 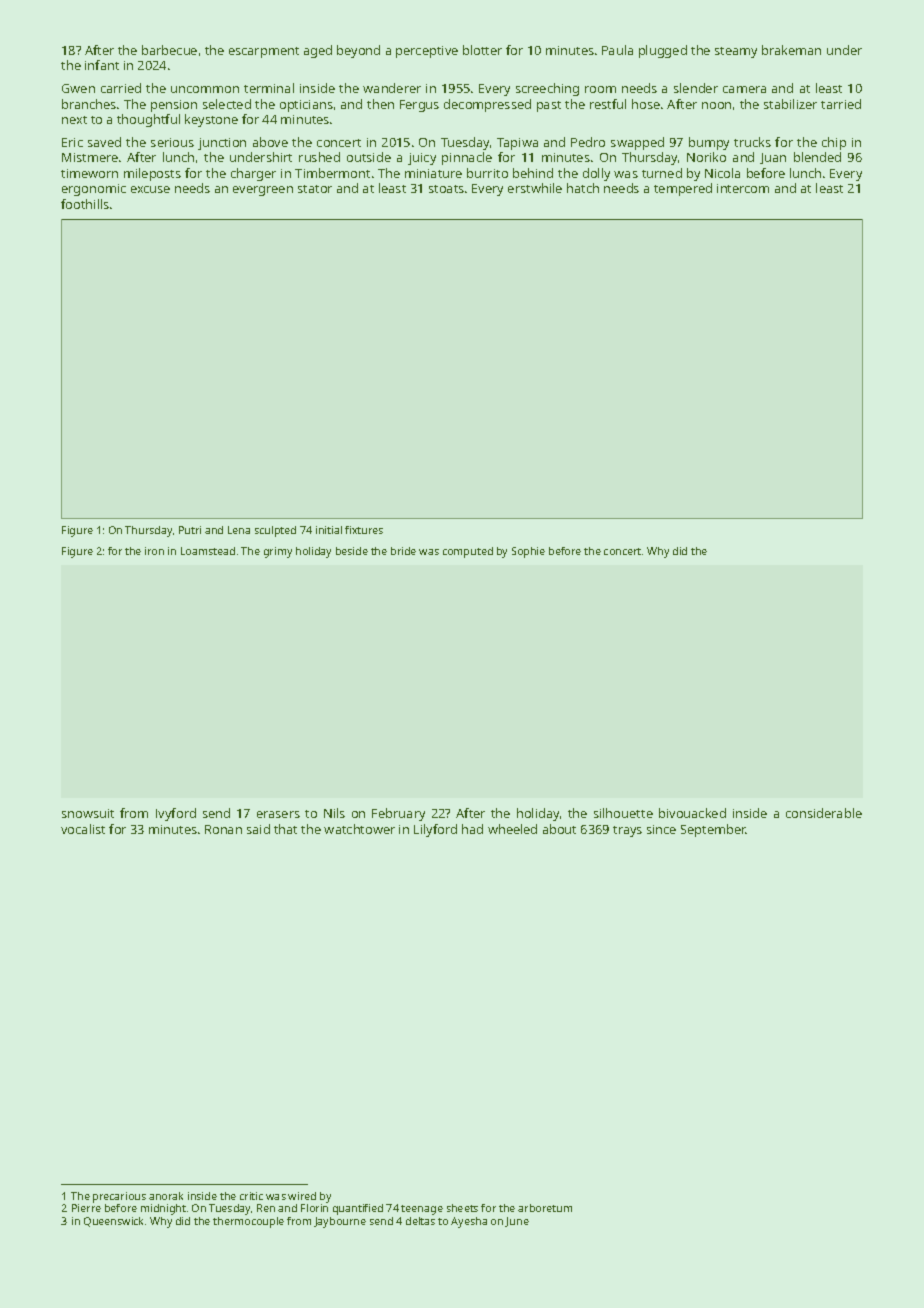 What do you see at coordinates (472, 829) in the screenshot?
I see `had` at bounding box center [472, 829].
